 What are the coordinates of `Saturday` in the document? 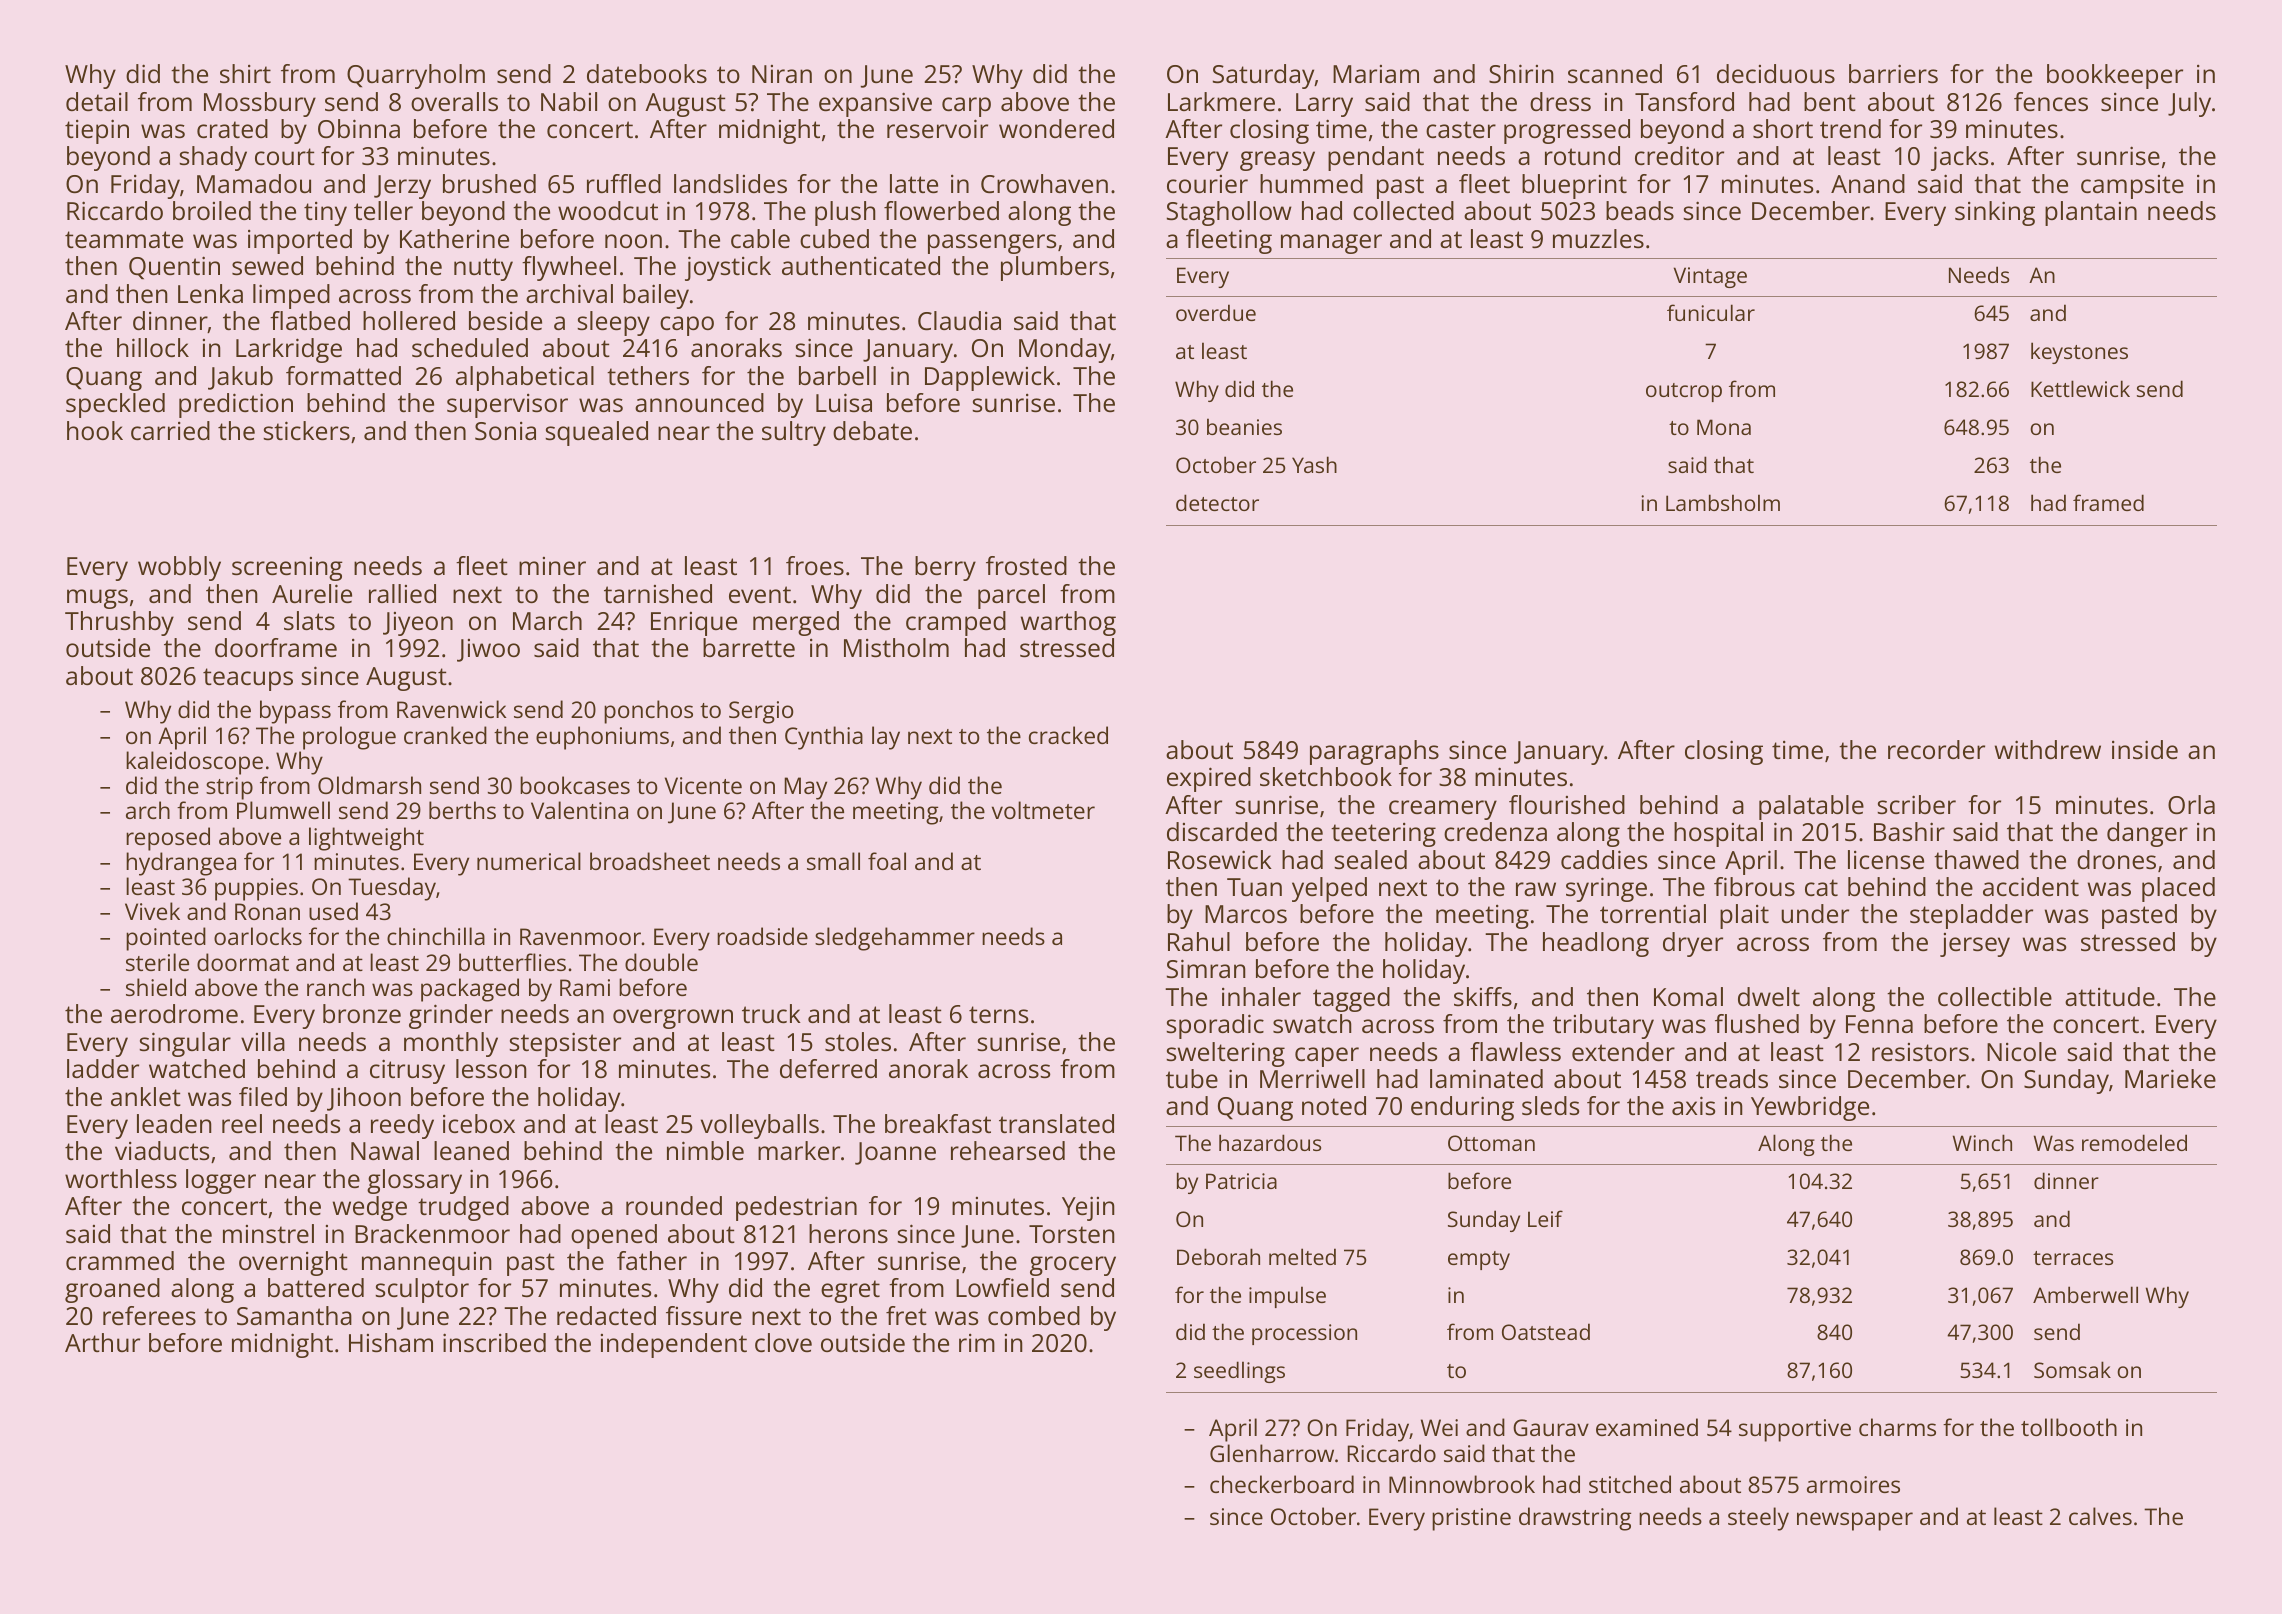 It's located at (1264, 76).
